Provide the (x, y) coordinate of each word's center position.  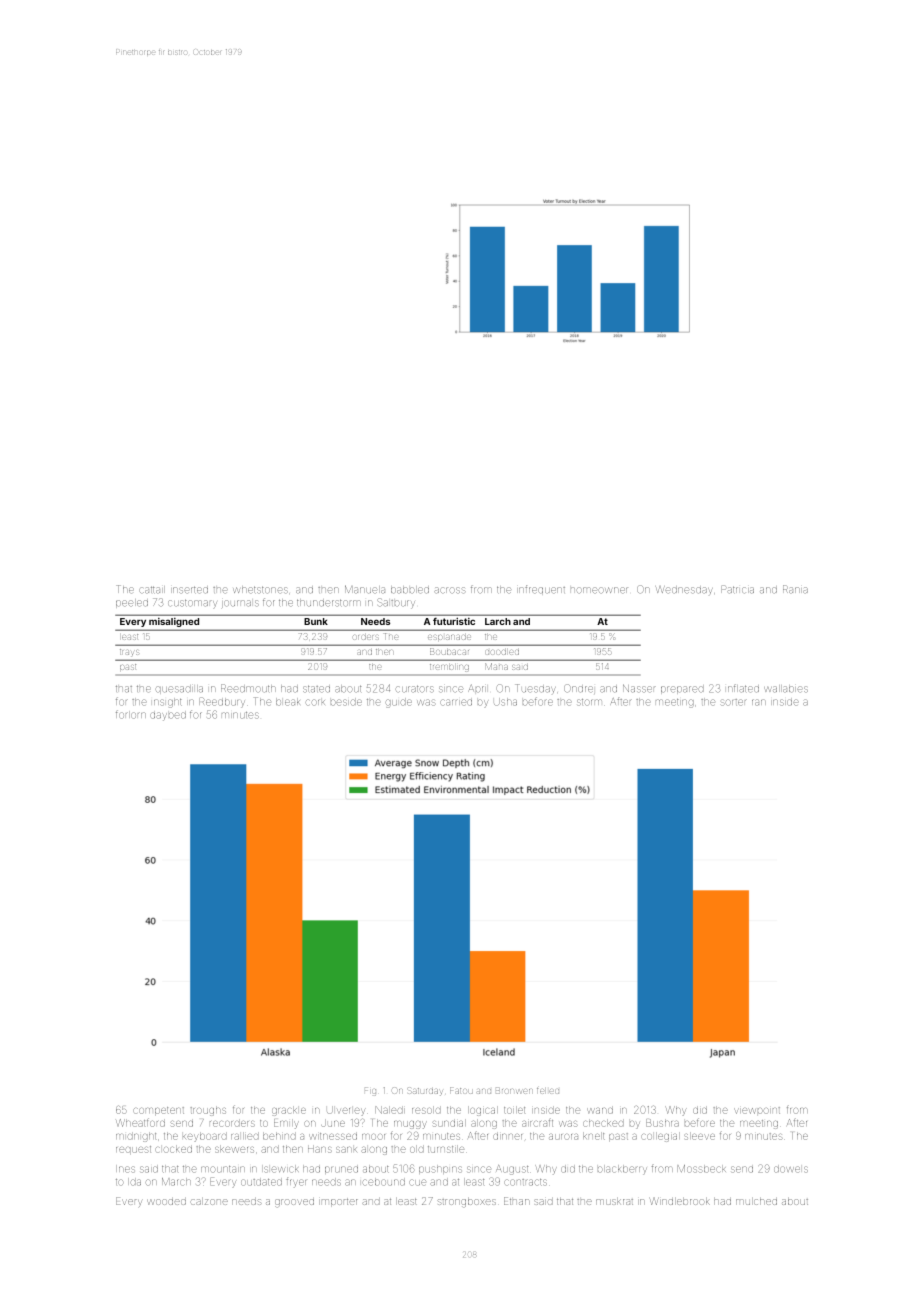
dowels (791, 1169)
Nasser (639, 688)
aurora (563, 1137)
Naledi (389, 1110)
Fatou (461, 1090)
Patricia (737, 589)
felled (548, 1091)
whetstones (260, 590)
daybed (168, 716)
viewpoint (757, 1110)
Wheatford (140, 1122)
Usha (505, 702)
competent (159, 1110)
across (450, 590)
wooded (166, 1202)
